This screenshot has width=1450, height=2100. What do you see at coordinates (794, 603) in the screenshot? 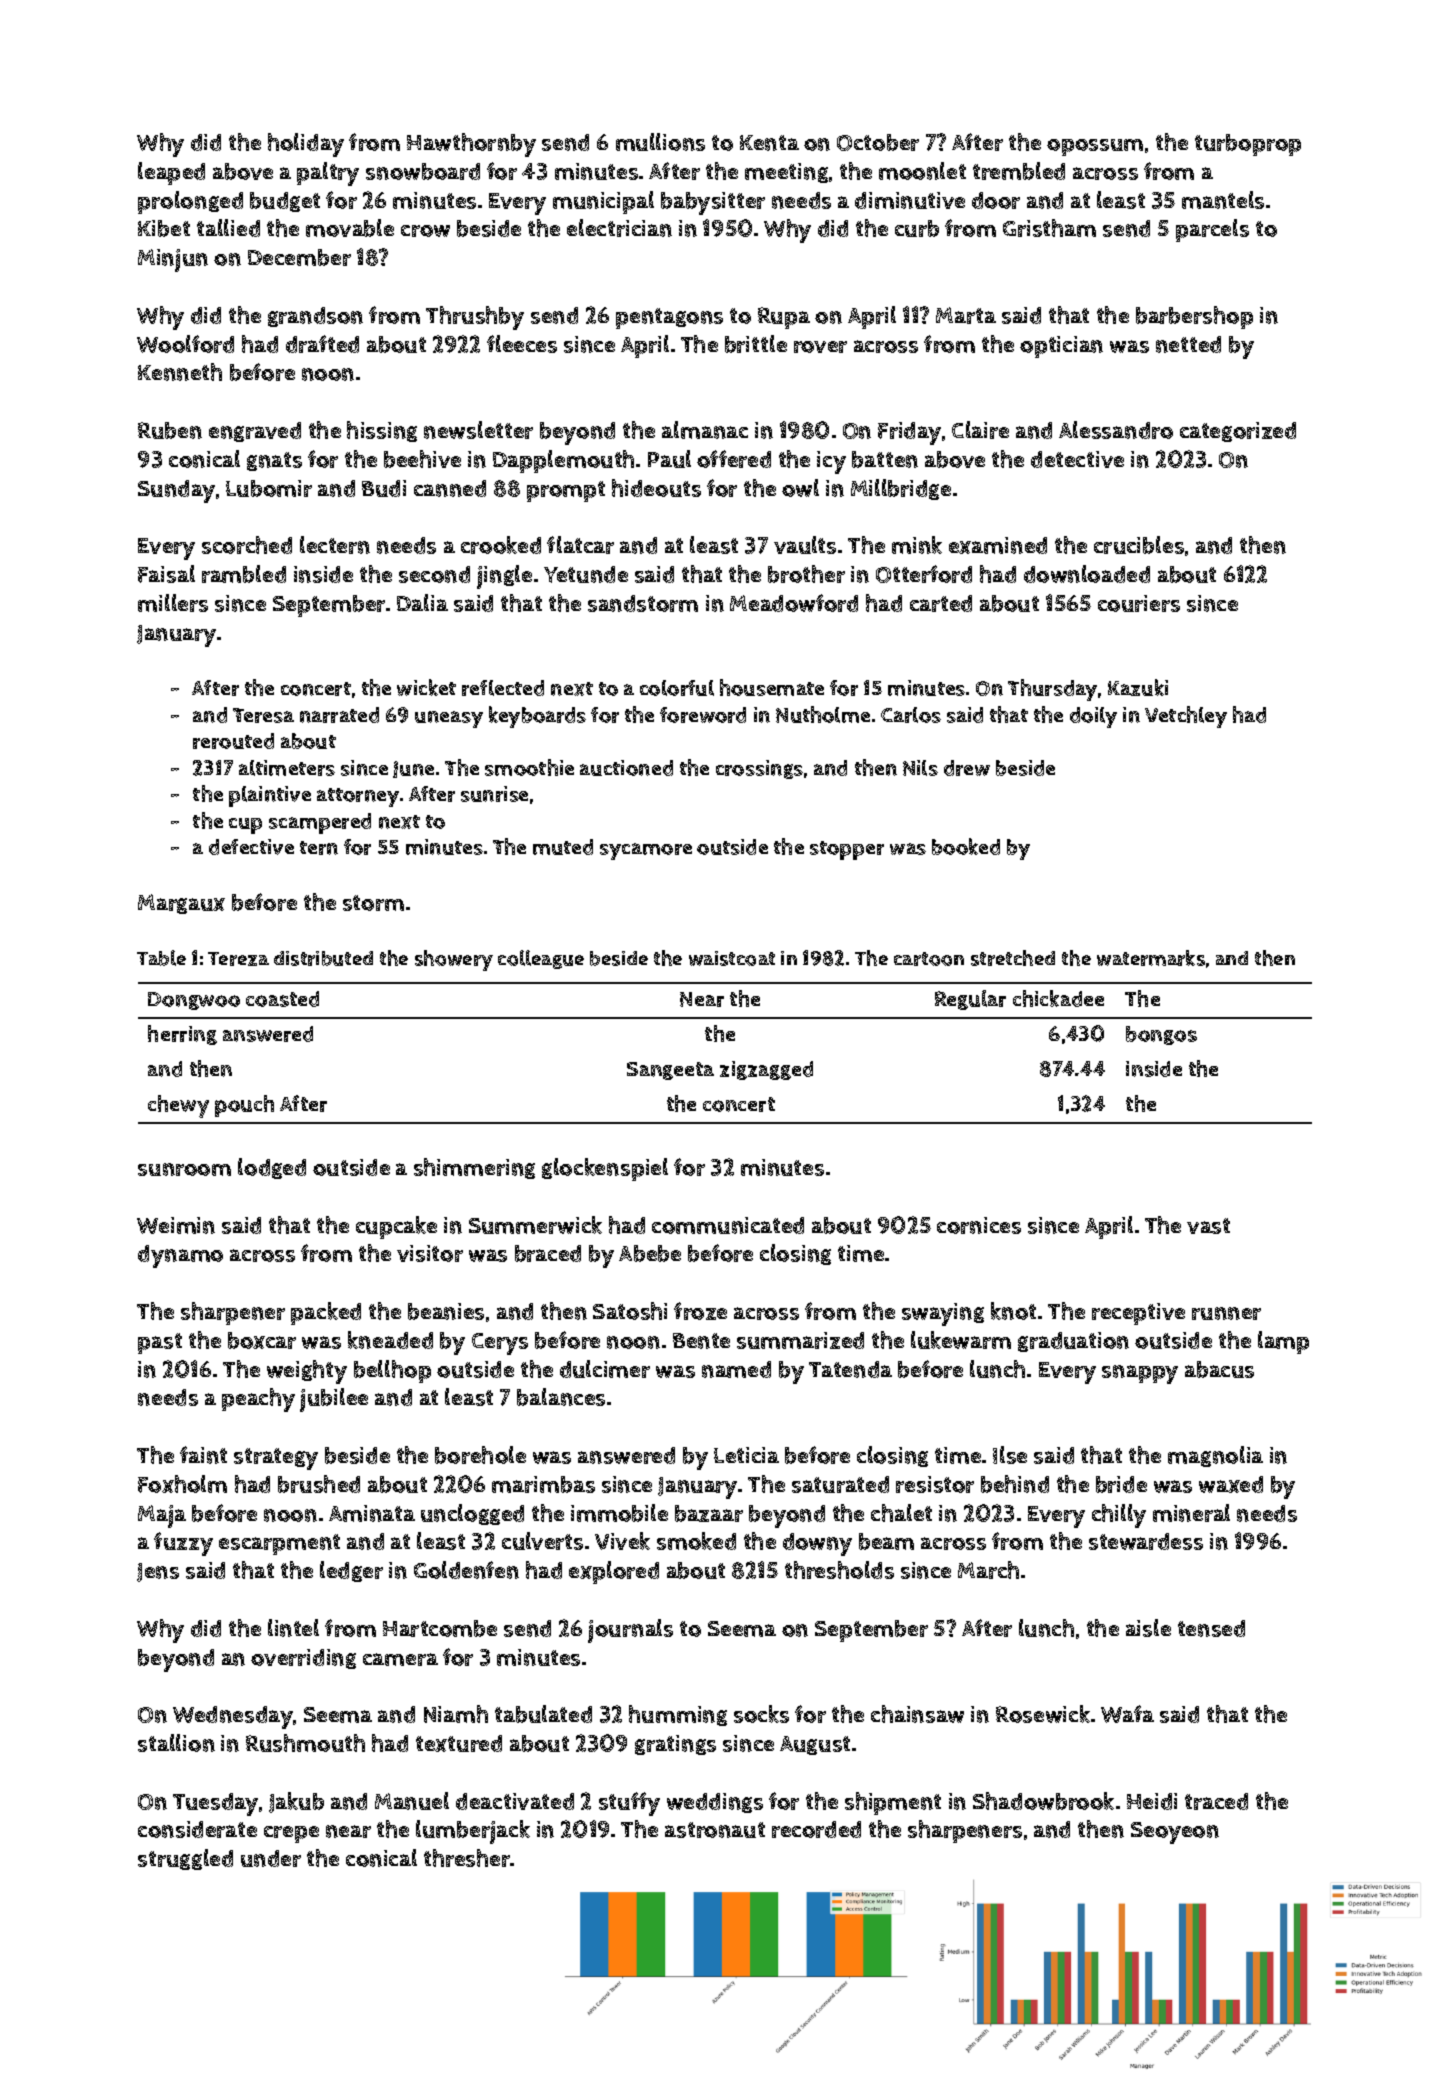
I see `Meadowford` at bounding box center [794, 603].
